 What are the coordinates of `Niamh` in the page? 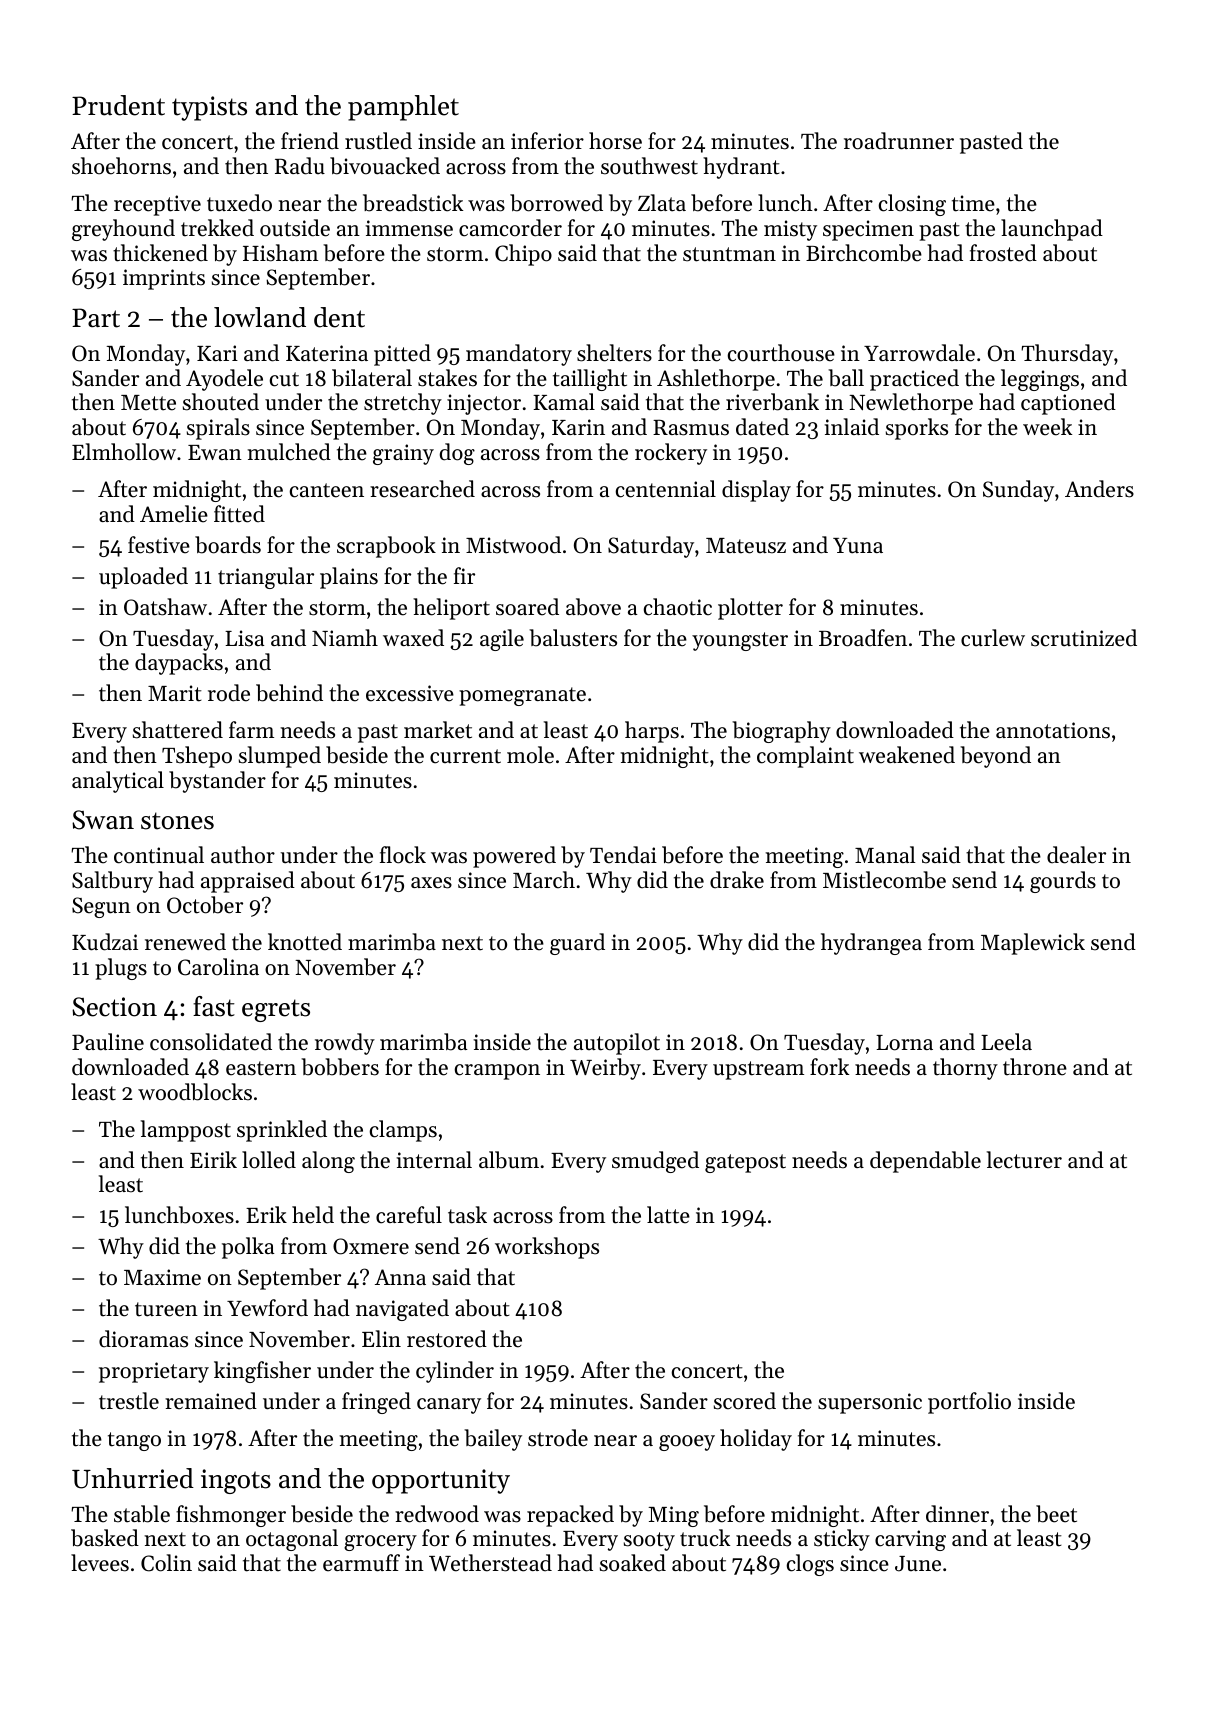 It's located at (345, 637).
